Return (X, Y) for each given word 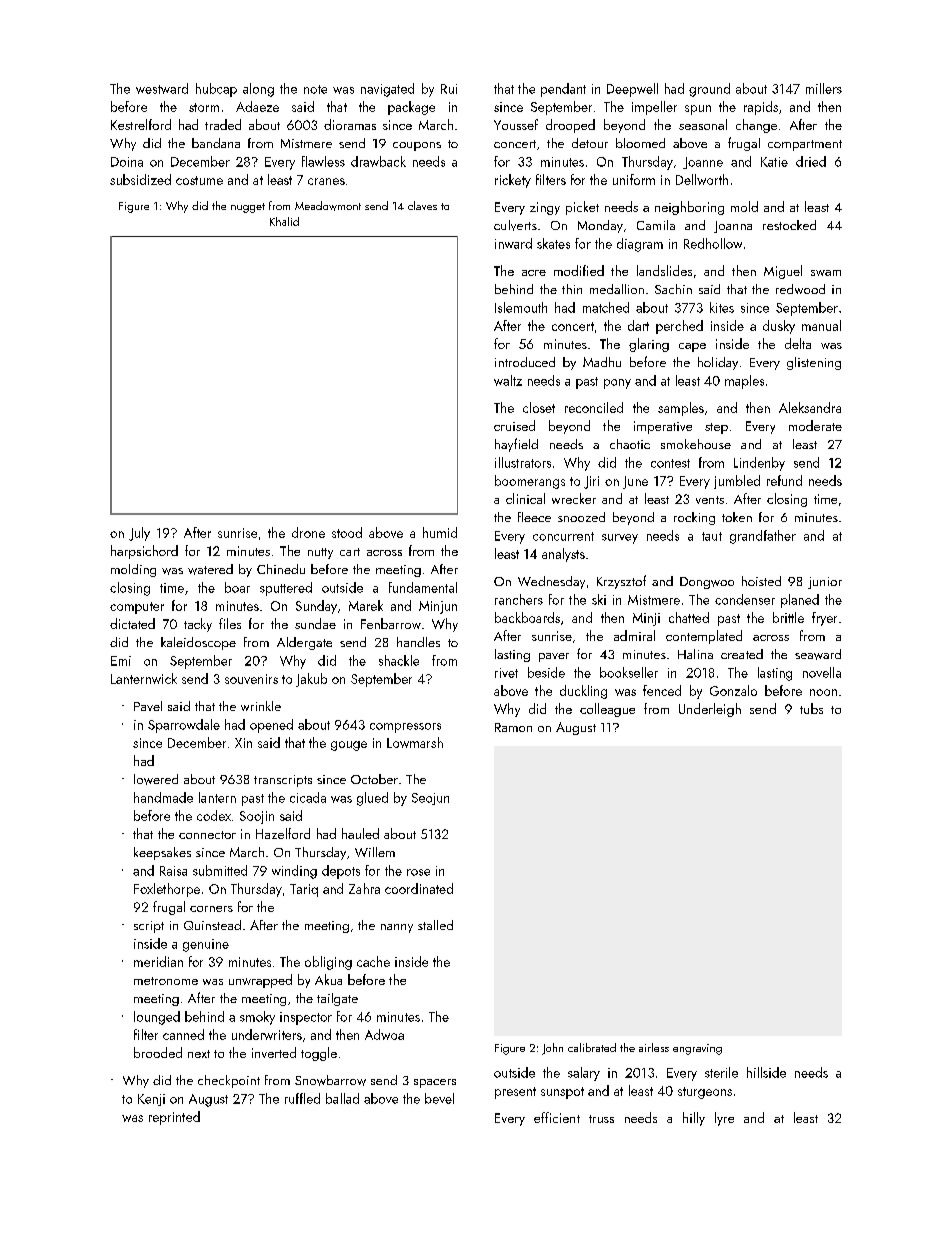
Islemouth (521, 307)
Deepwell (632, 90)
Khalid (284, 221)
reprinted (174, 1118)
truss (601, 1119)
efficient (557, 1117)
